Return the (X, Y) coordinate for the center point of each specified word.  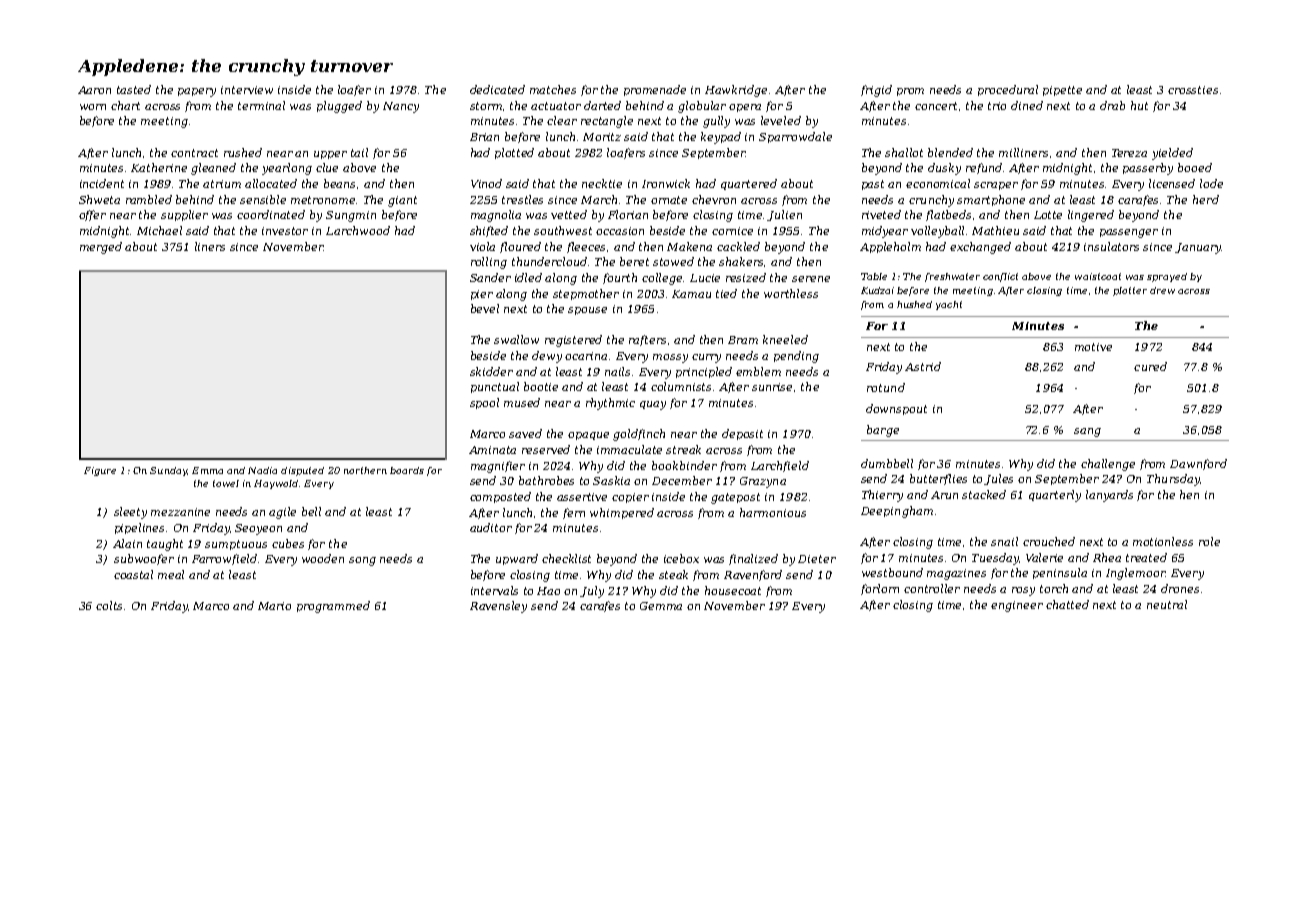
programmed (333, 607)
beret (634, 261)
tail (359, 152)
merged (101, 248)
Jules (998, 479)
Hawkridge (736, 91)
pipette (1062, 91)
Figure (100, 471)
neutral (1167, 604)
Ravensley (498, 607)
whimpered (622, 513)
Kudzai (877, 290)
